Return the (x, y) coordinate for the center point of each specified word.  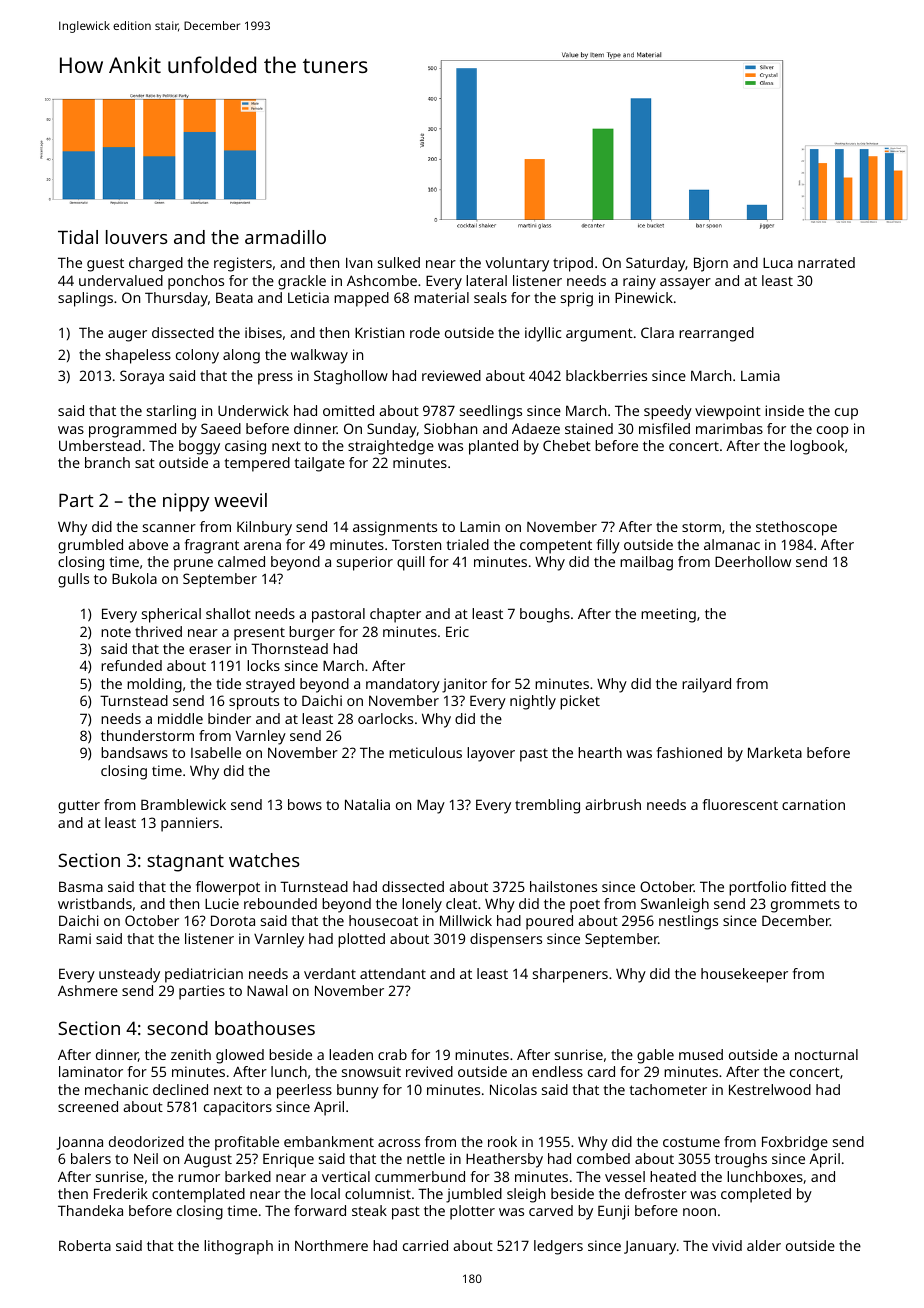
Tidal (78, 237)
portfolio (757, 888)
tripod (573, 264)
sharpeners (570, 975)
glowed (240, 1056)
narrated (826, 262)
